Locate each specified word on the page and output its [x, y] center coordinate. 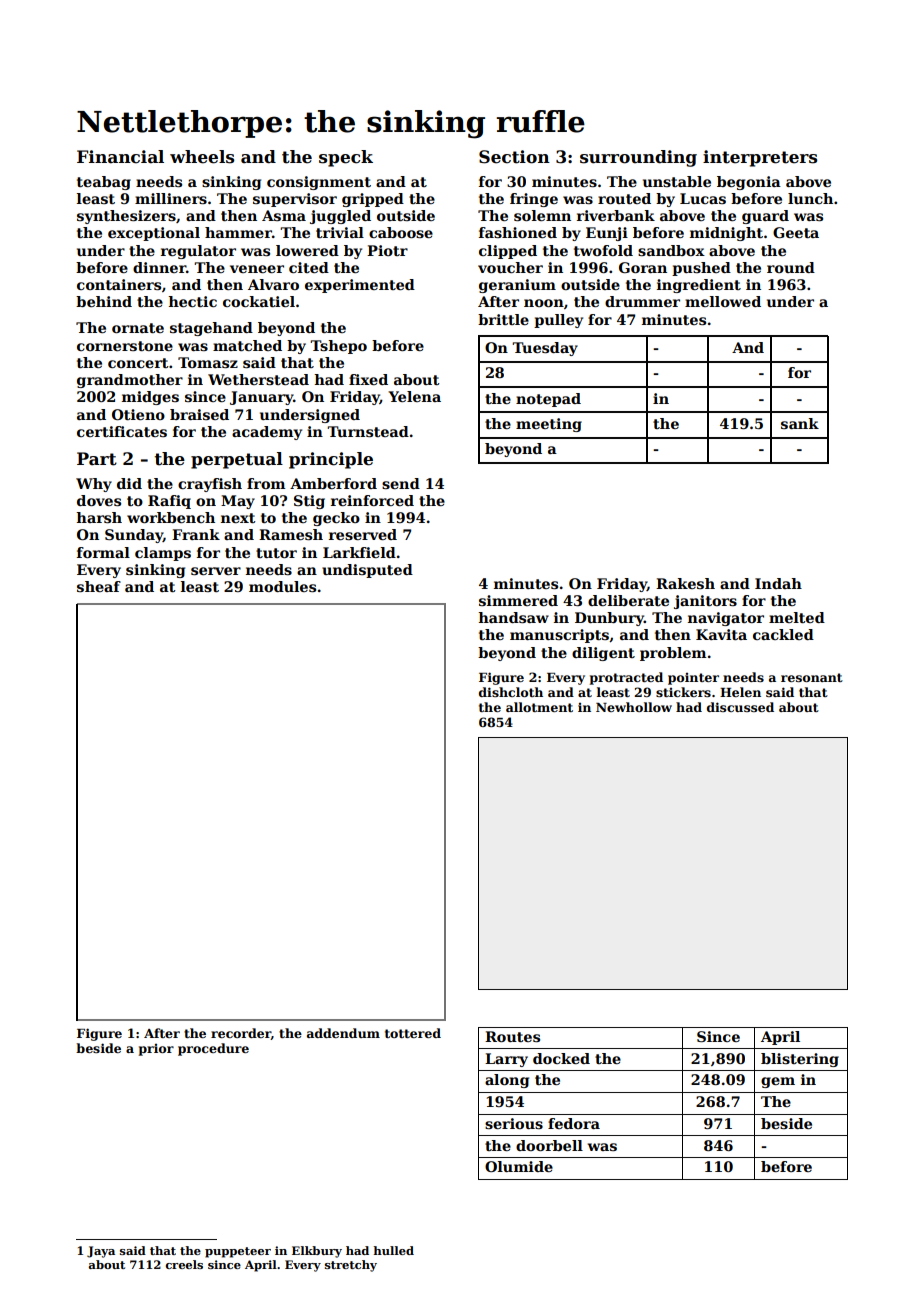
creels [184, 1264]
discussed [740, 707]
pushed [701, 269]
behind [104, 301]
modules [282, 586]
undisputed [367, 571]
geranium [517, 286]
